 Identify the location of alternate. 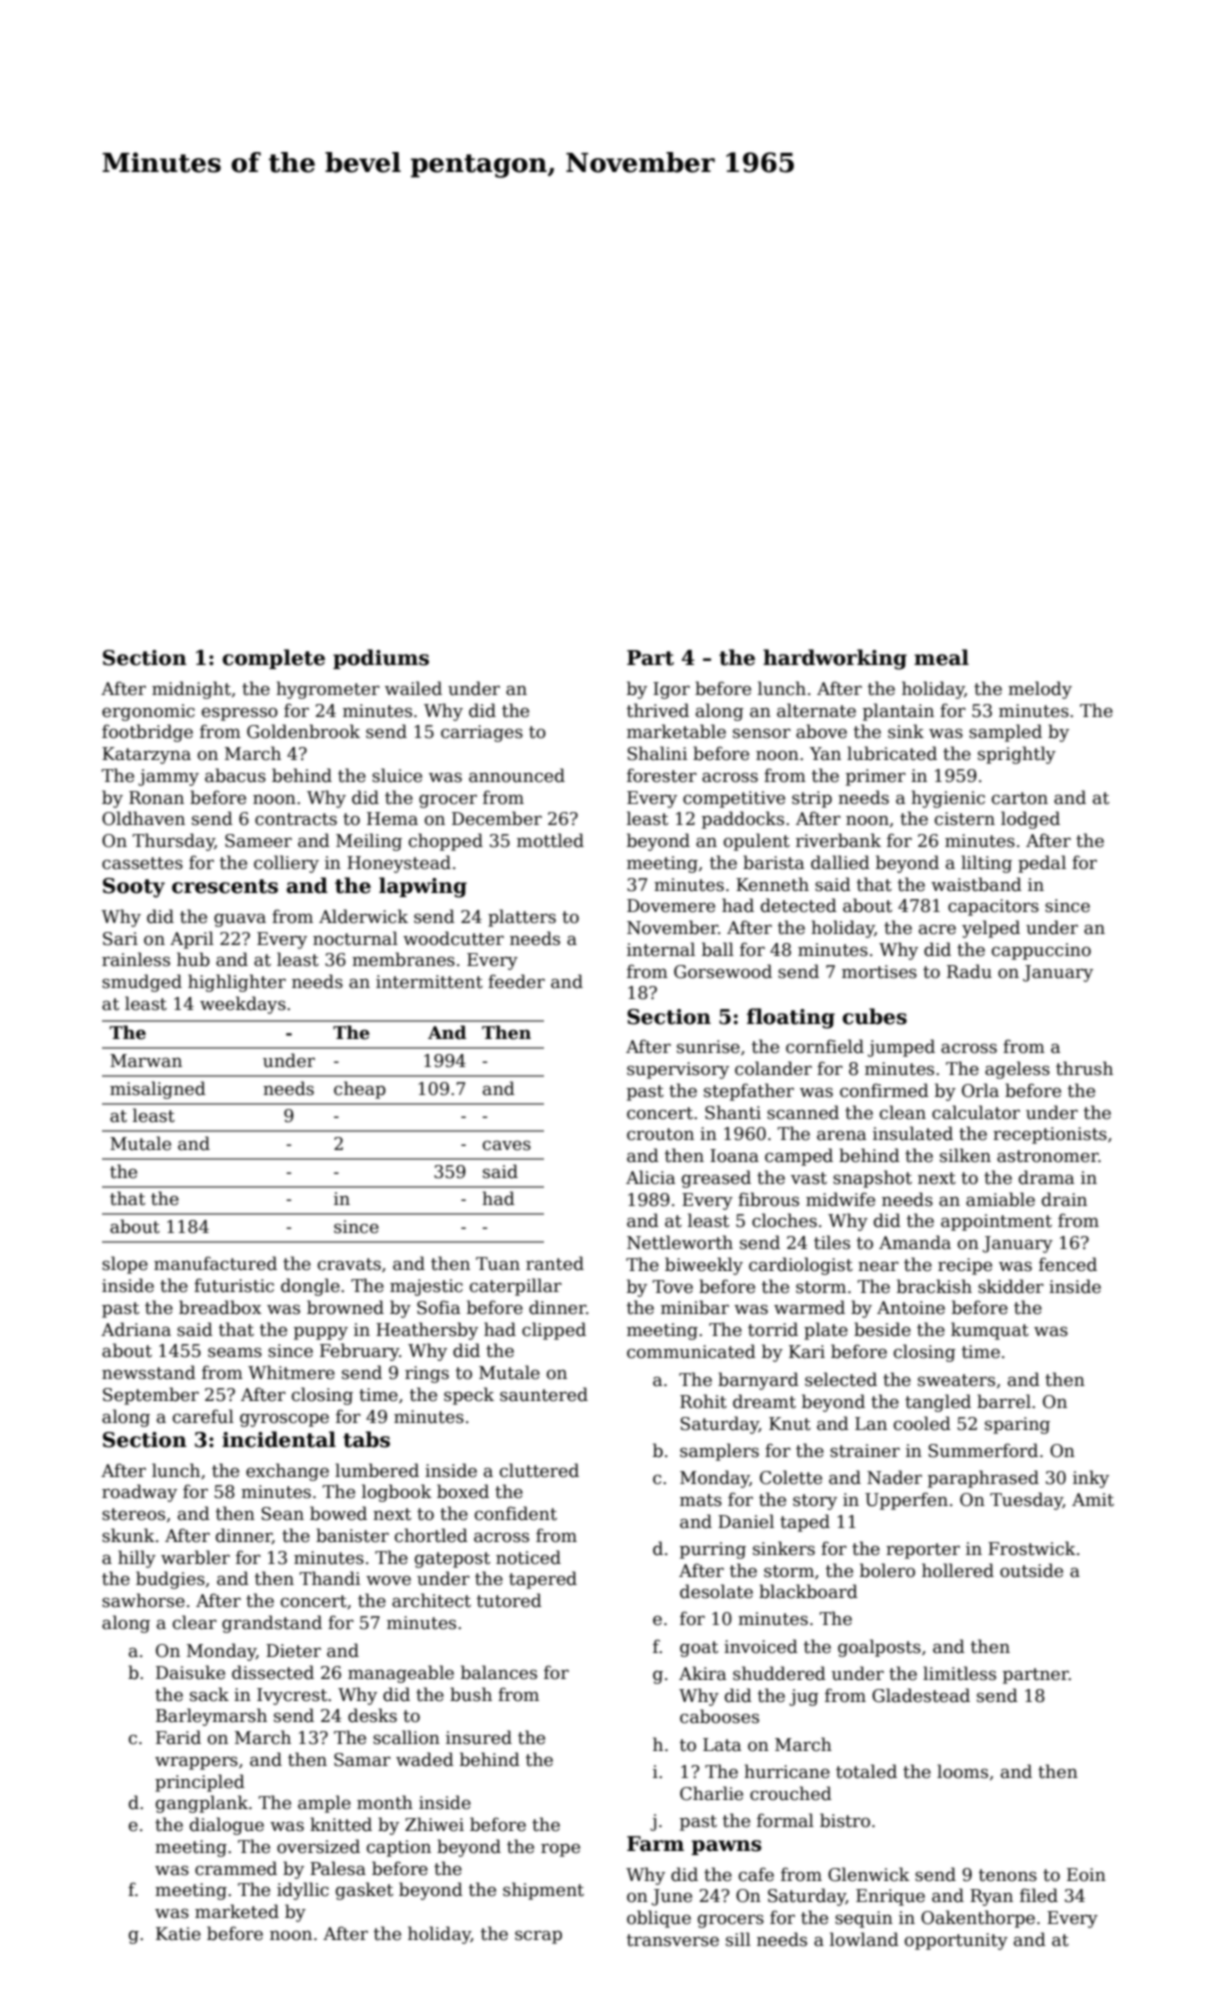
(816, 710).
